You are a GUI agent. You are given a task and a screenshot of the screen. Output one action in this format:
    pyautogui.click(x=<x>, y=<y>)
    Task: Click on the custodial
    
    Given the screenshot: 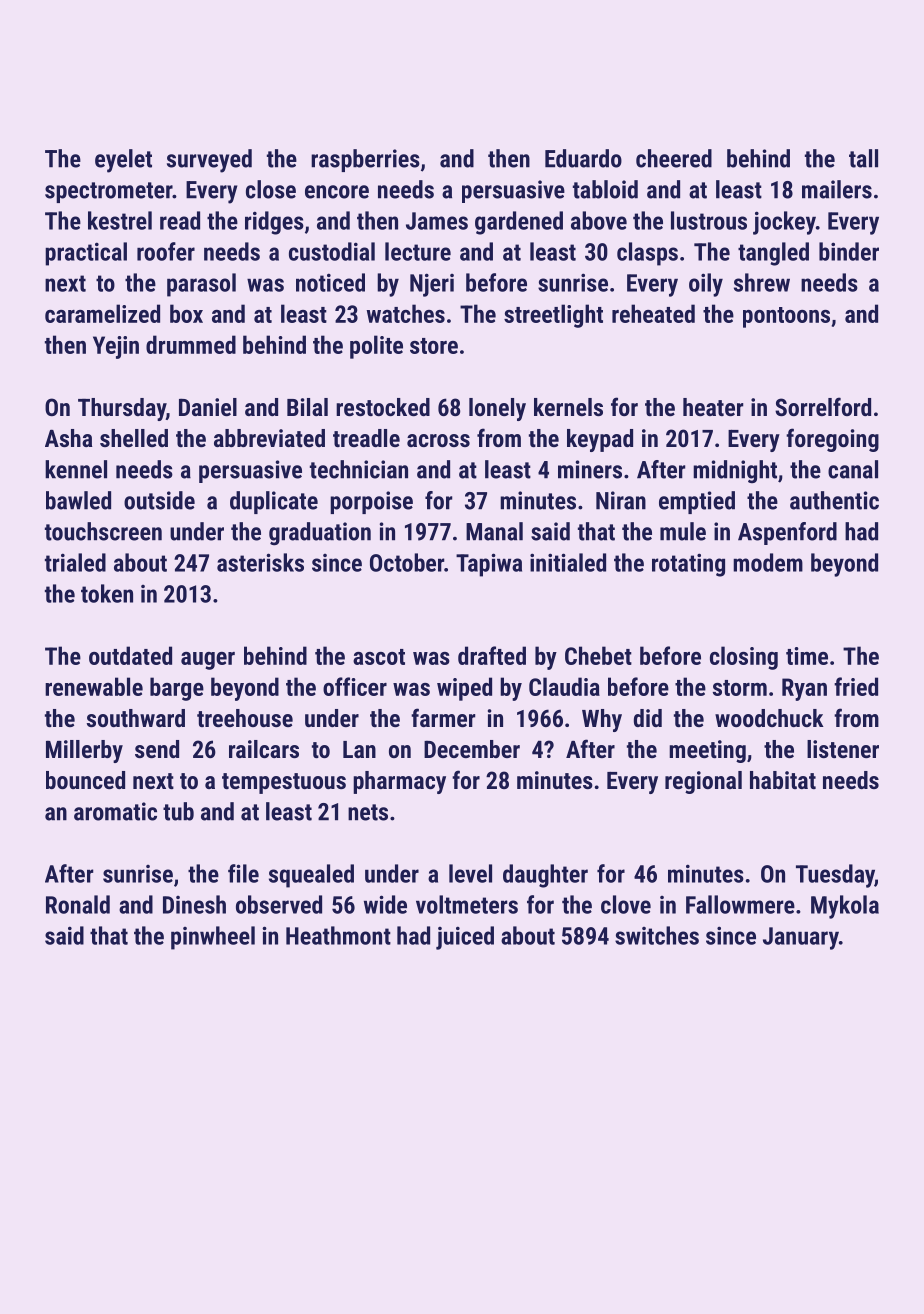 What is the action you would take?
    pyautogui.click(x=332, y=251)
